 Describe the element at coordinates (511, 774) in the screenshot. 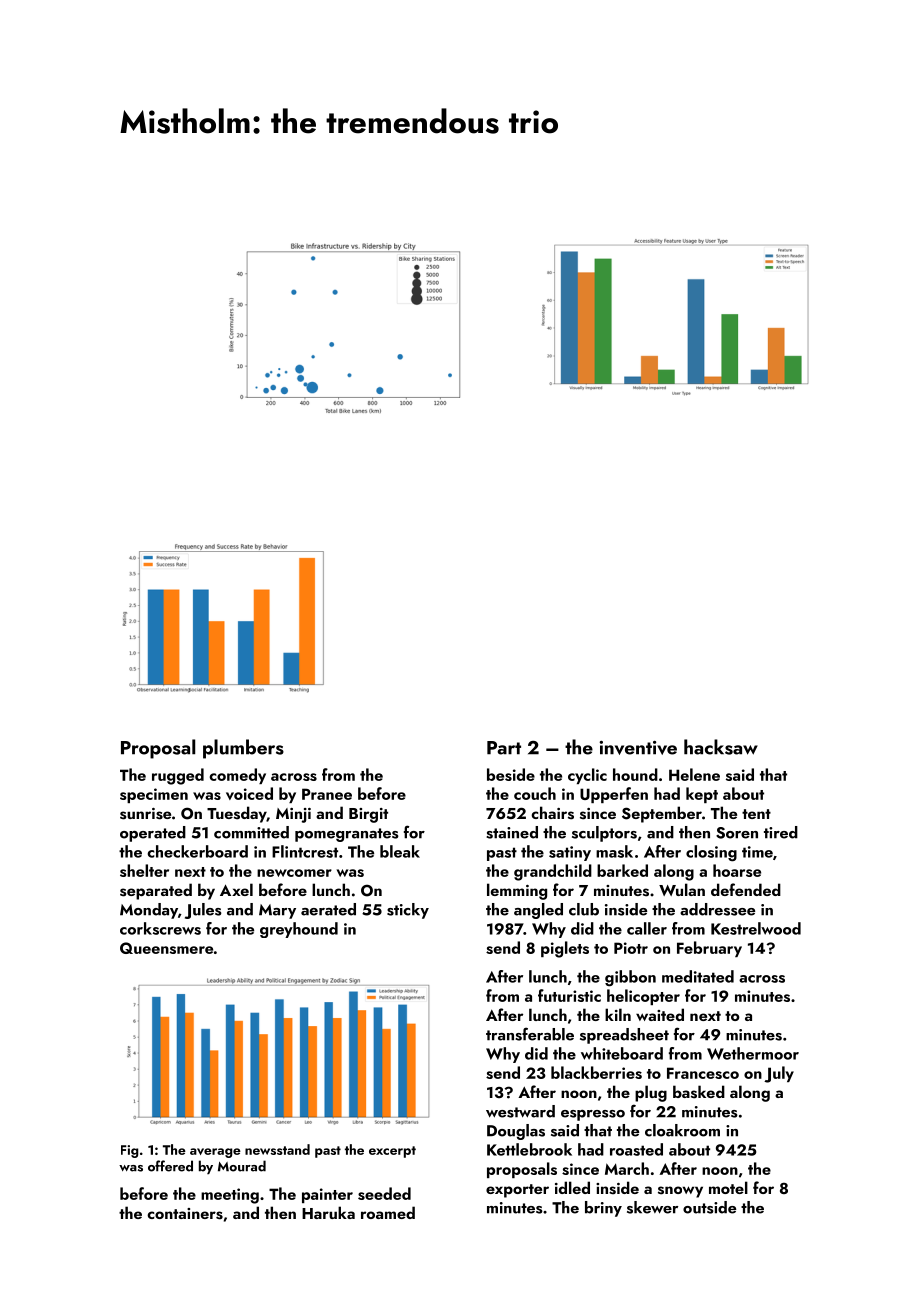

I see `beside` at that location.
